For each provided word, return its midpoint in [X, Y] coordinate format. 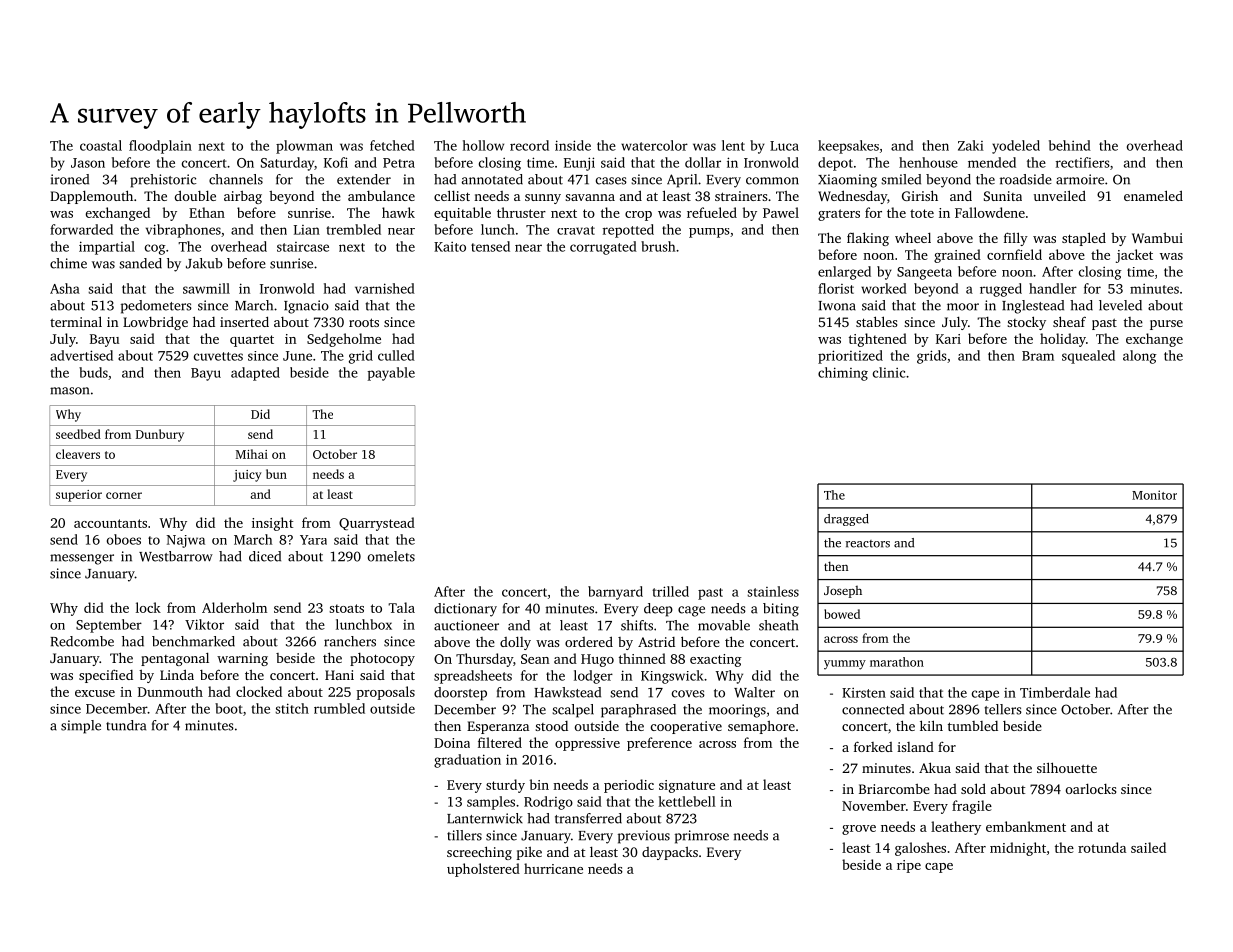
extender [364, 179]
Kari [948, 339]
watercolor [654, 145]
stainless [773, 591]
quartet [252, 341]
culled [396, 355]
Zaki [971, 145]
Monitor [1154, 495]
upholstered [483, 870]
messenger [82, 559]
